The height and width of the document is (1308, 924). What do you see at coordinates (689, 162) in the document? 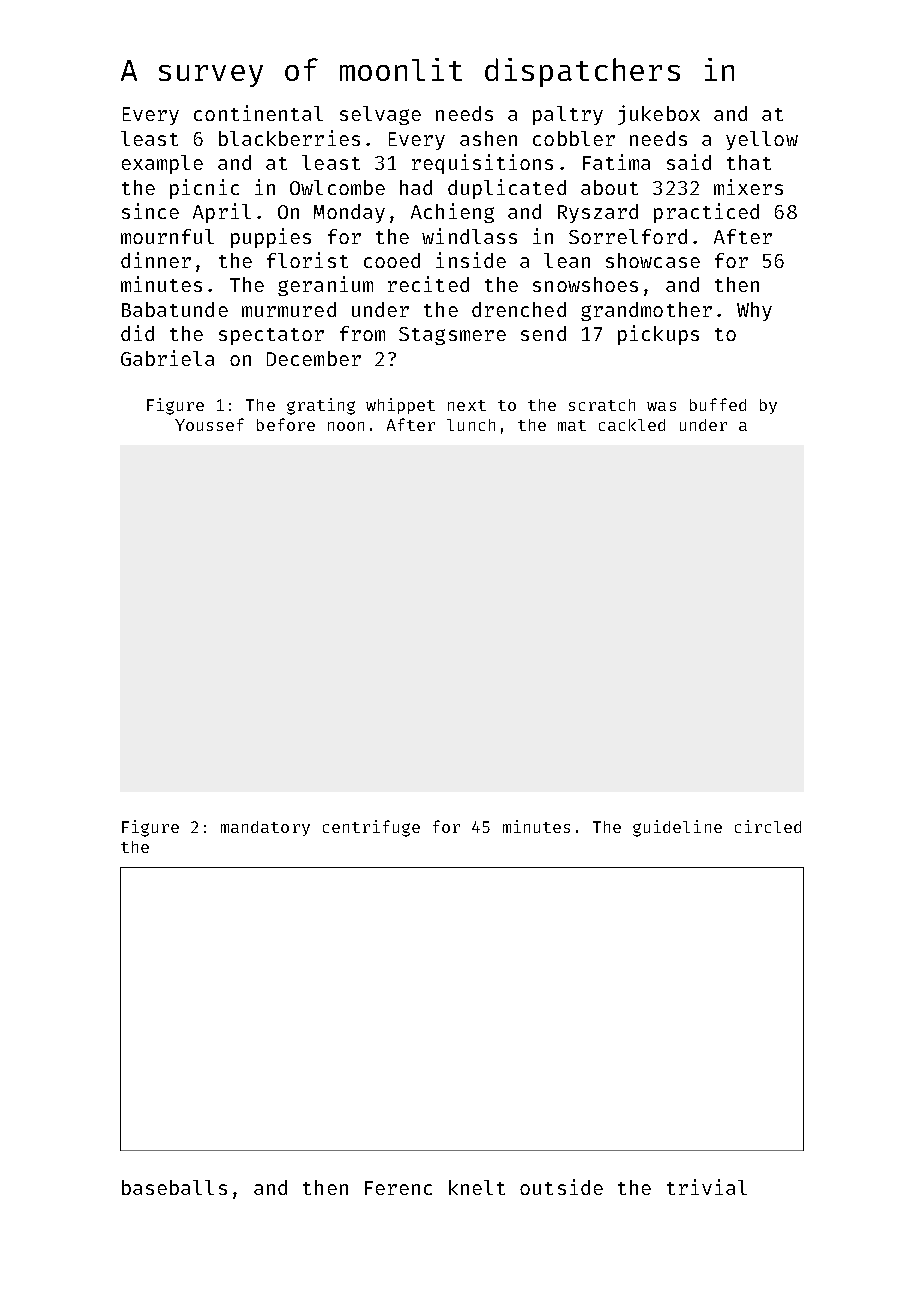
I see `said` at bounding box center [689, 162].
